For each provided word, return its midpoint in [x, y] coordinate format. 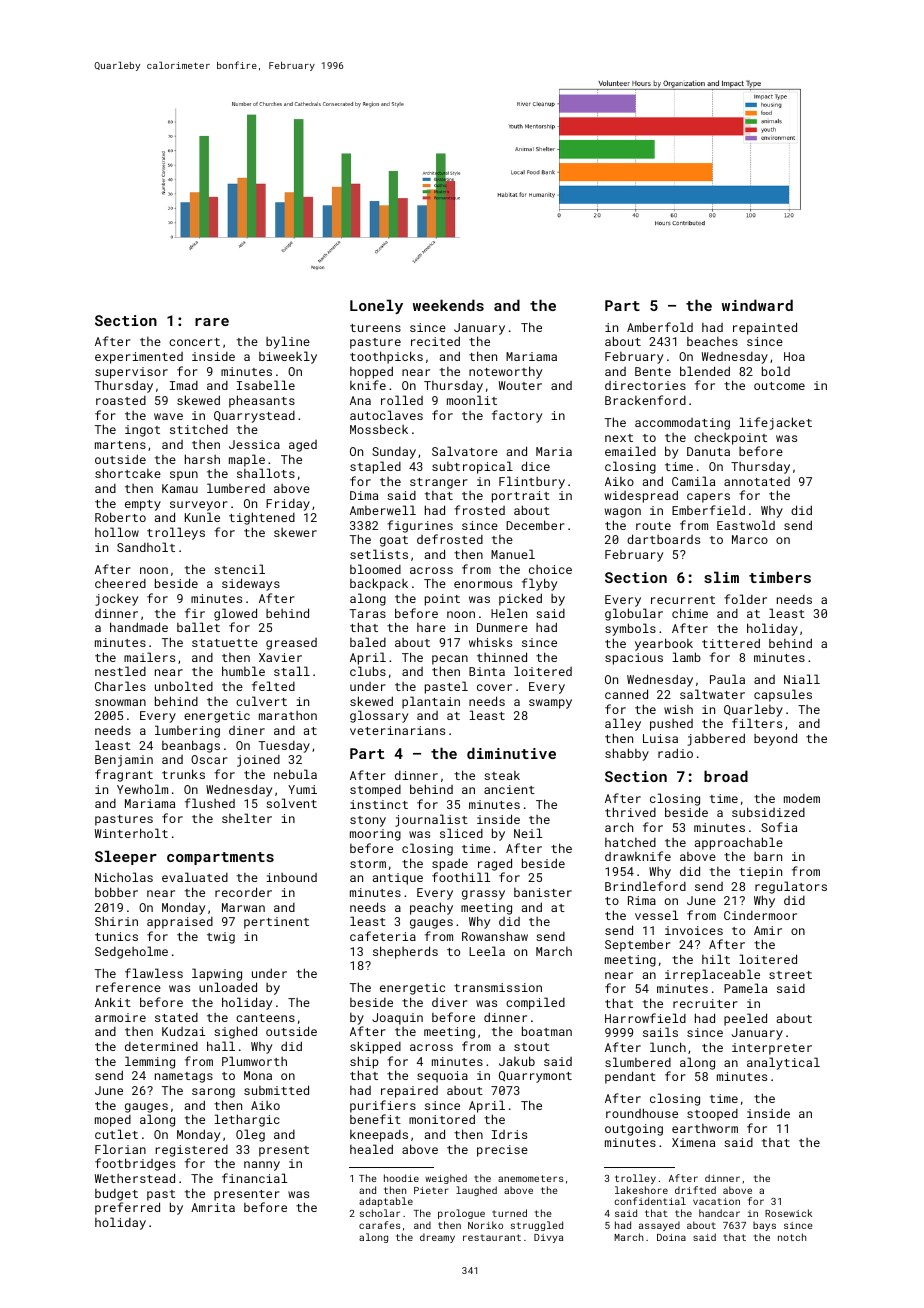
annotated [757, 481]
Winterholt [131, 833]
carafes [379, 1225]
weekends [448, 305]
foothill [461, 877]
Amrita [213, 1207]
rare [212, 322]
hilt [716, 959]
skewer [295, 532]
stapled [375, 467]
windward [757, 305]
